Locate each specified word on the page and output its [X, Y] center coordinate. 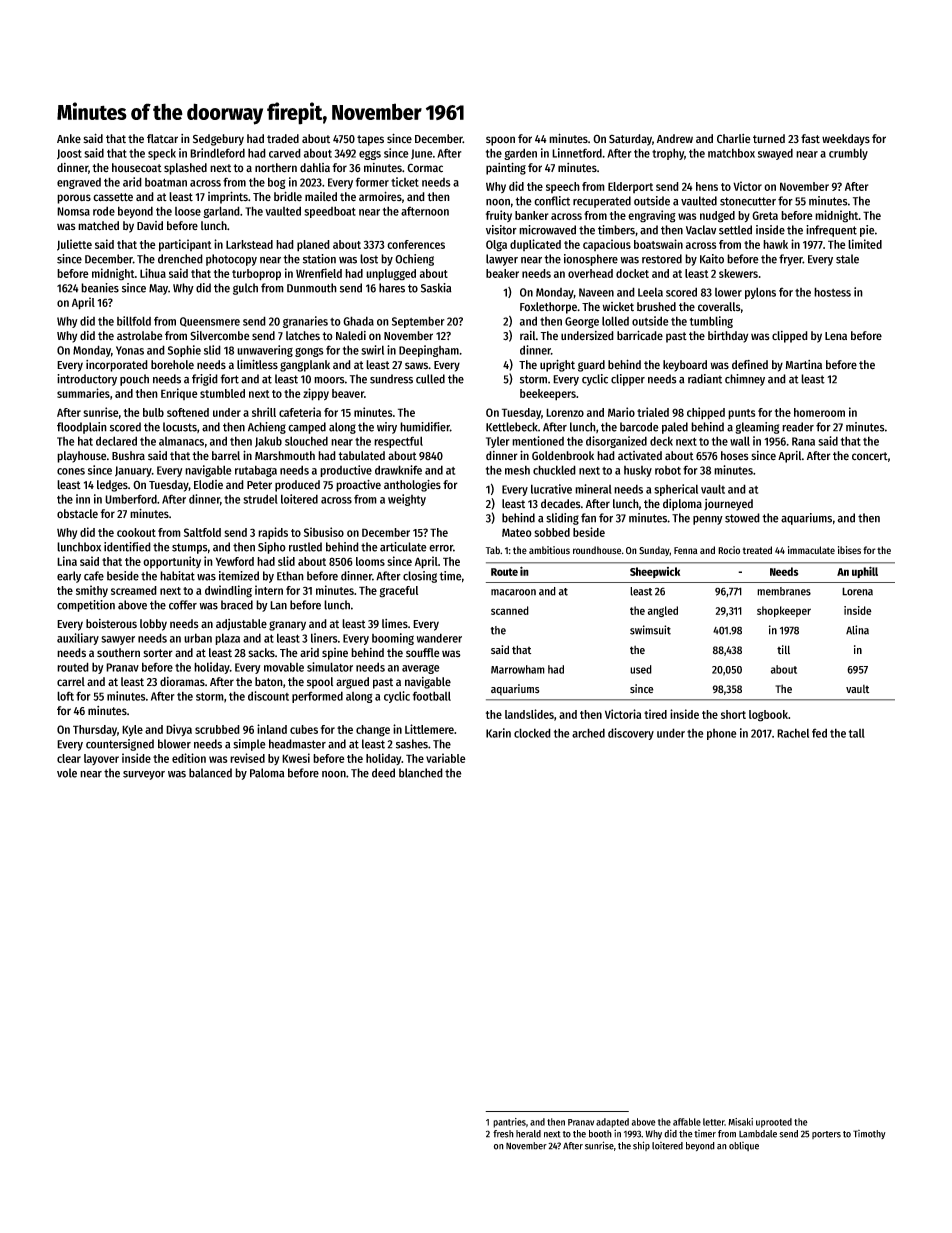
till [783, 649]
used [641, 669]
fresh [503, 1134]
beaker [502, 273]
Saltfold [202, 532]
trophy [668, 154]
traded [283, 139]
